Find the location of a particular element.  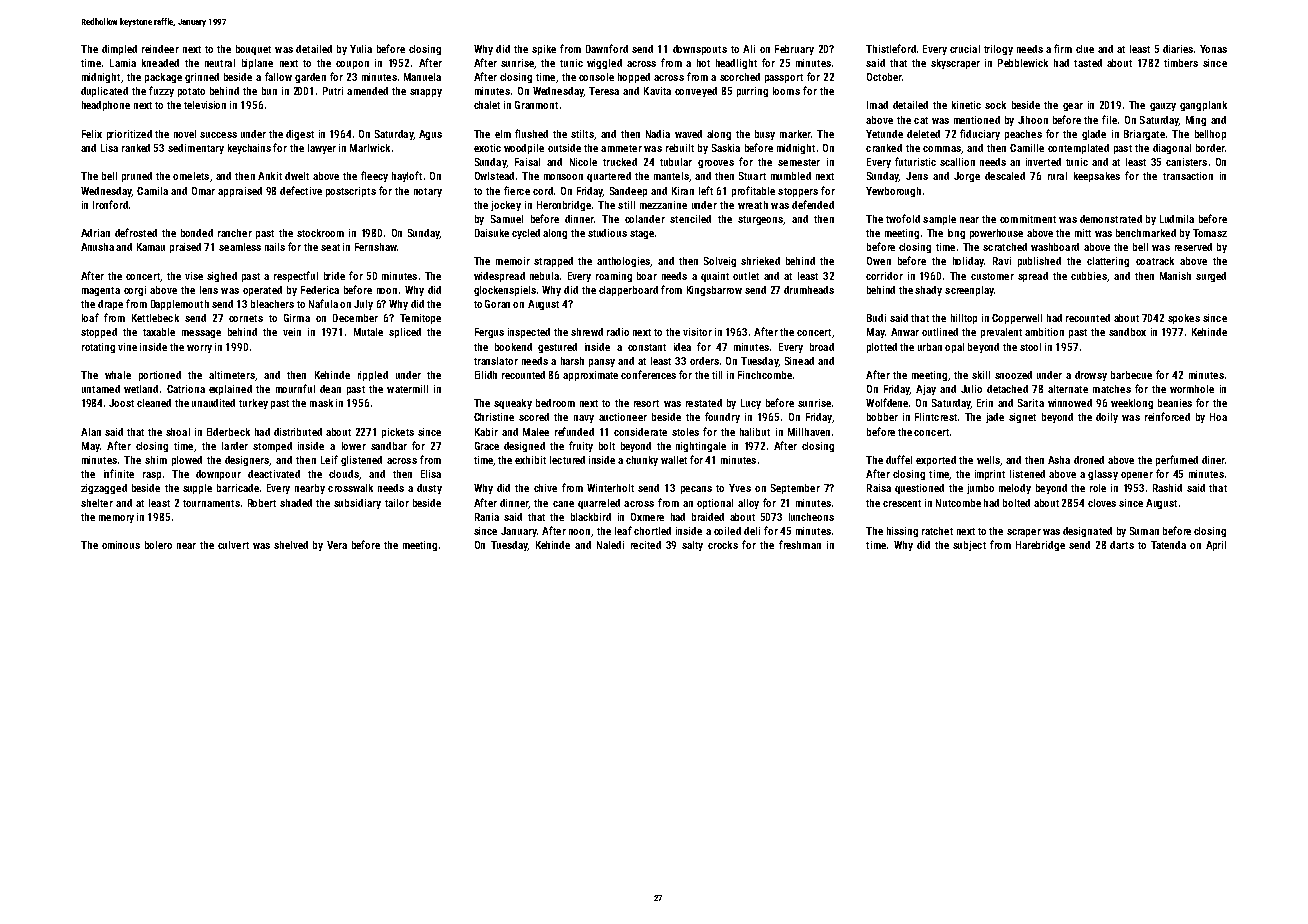

infinite is located at coordinates (119, 473).
